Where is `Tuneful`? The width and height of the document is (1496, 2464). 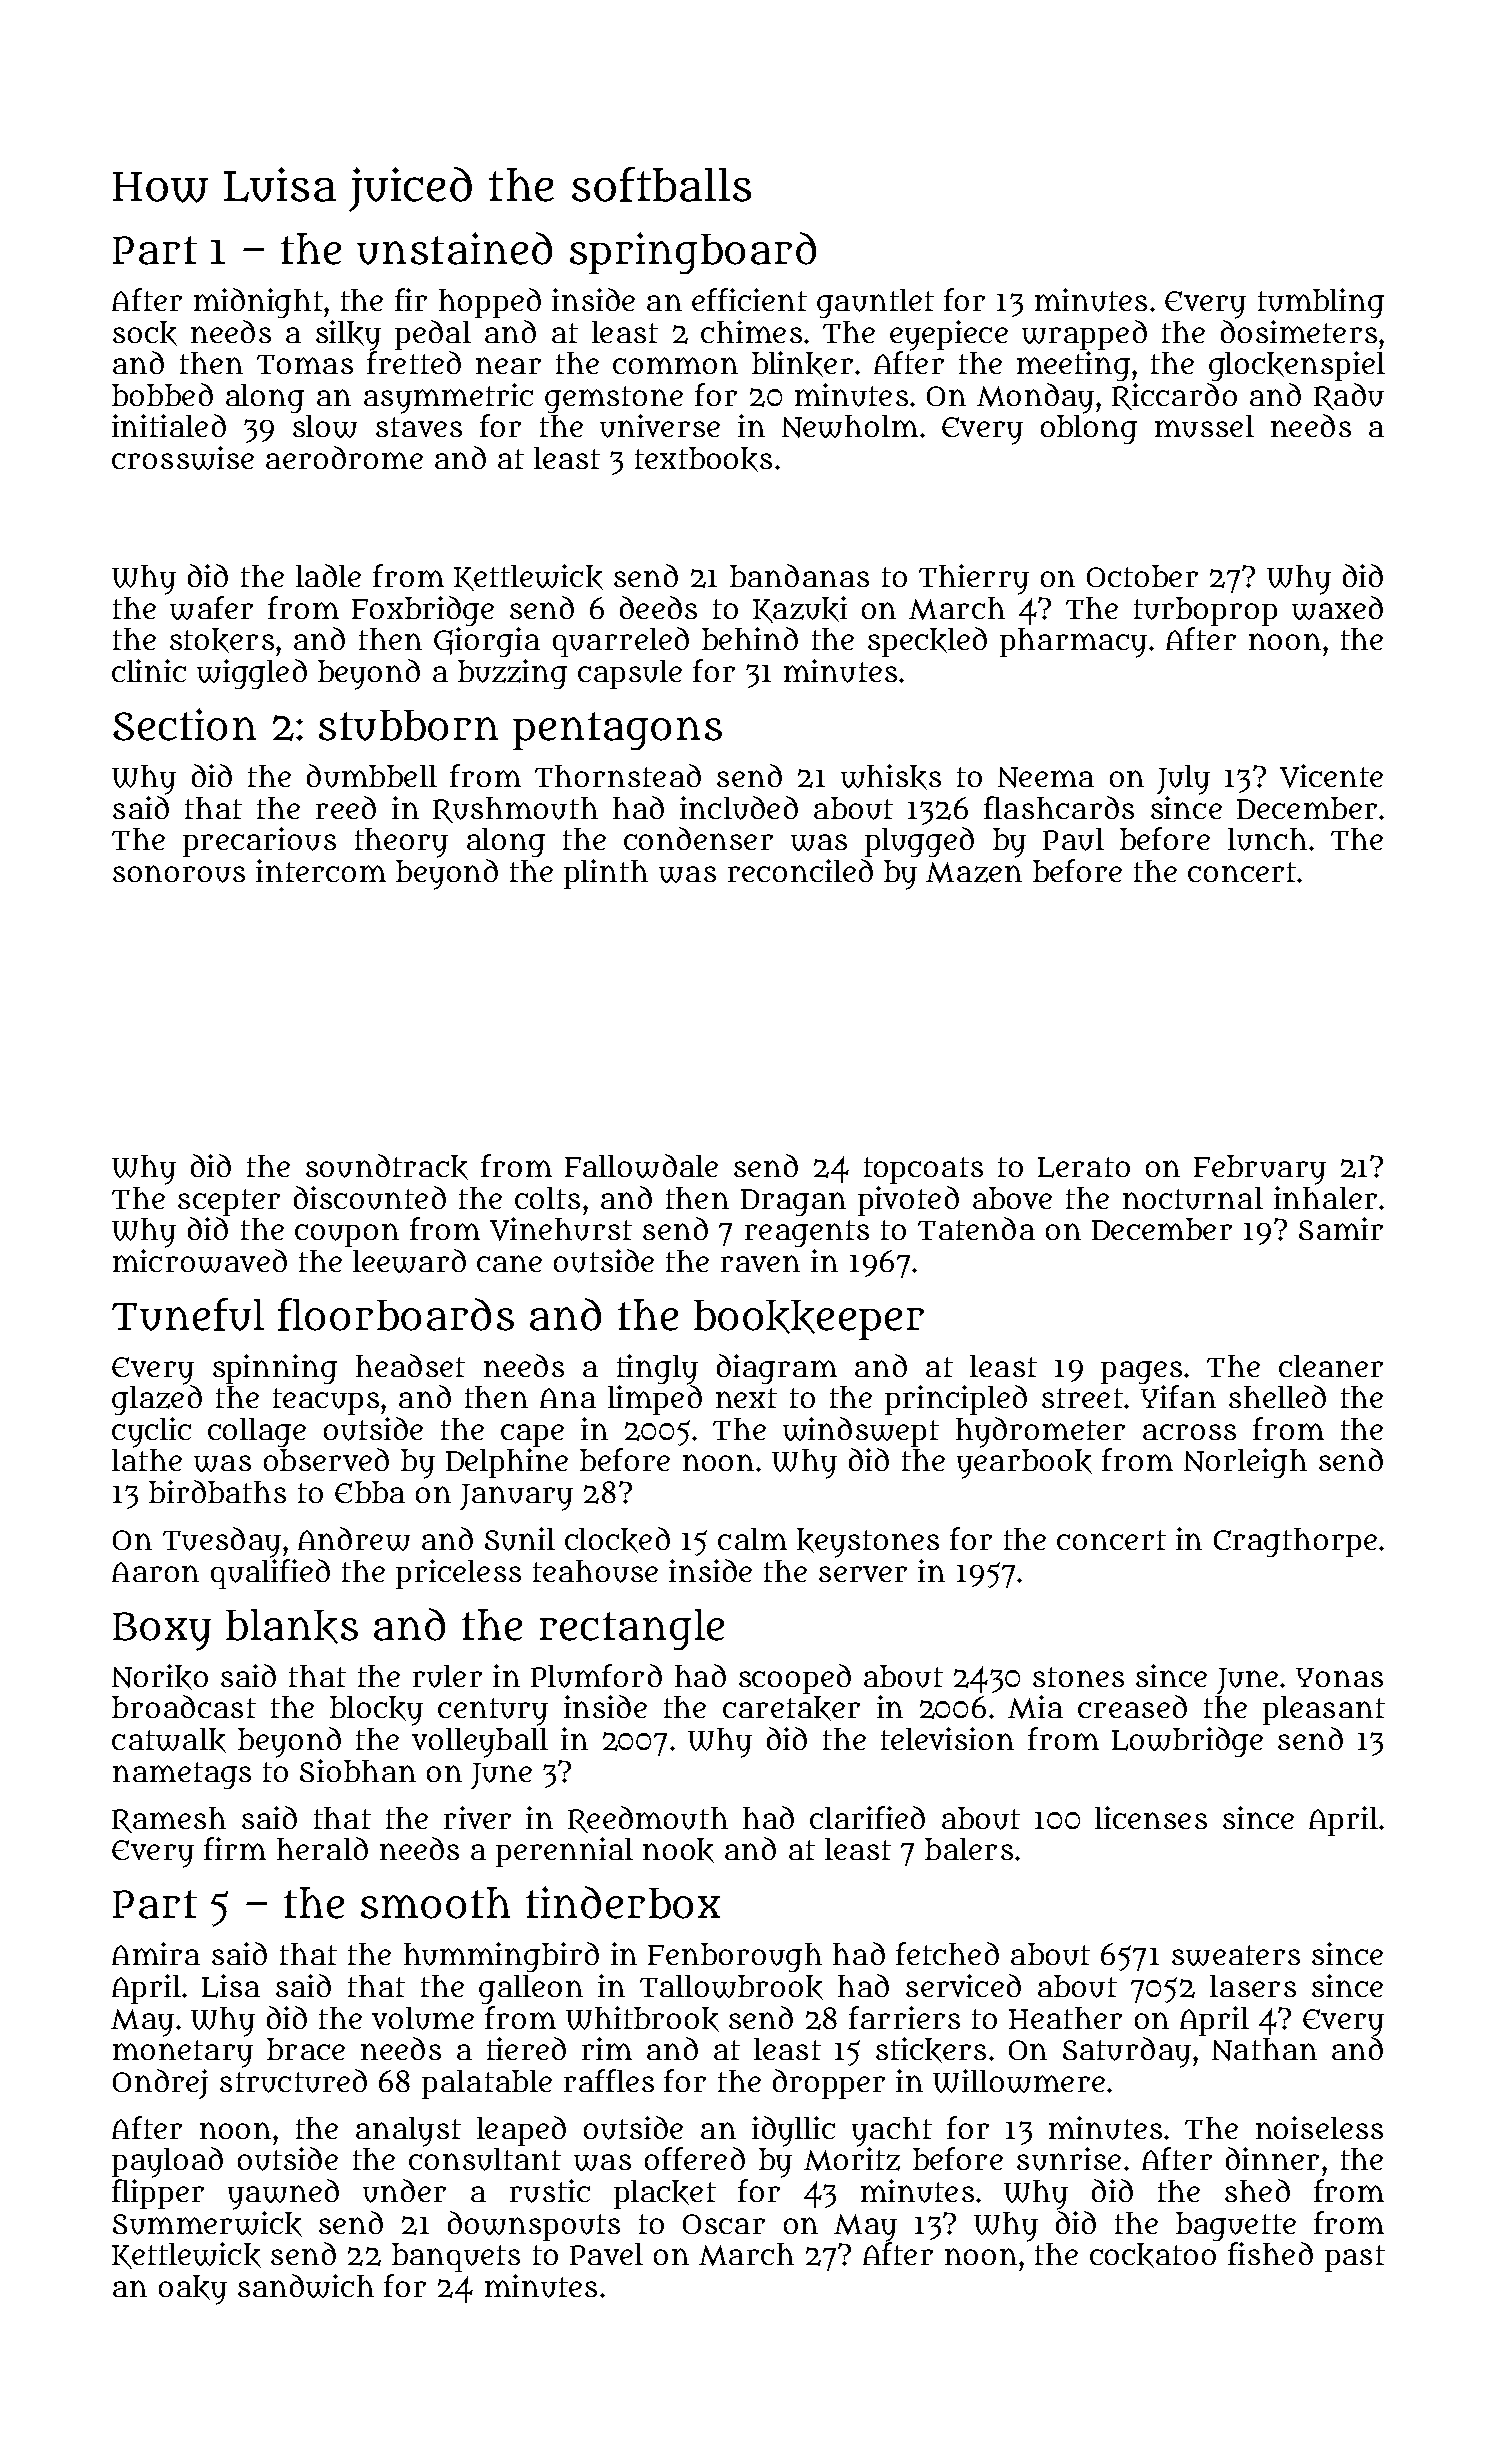
Tuneful is located at coordinates (188, 1314).
